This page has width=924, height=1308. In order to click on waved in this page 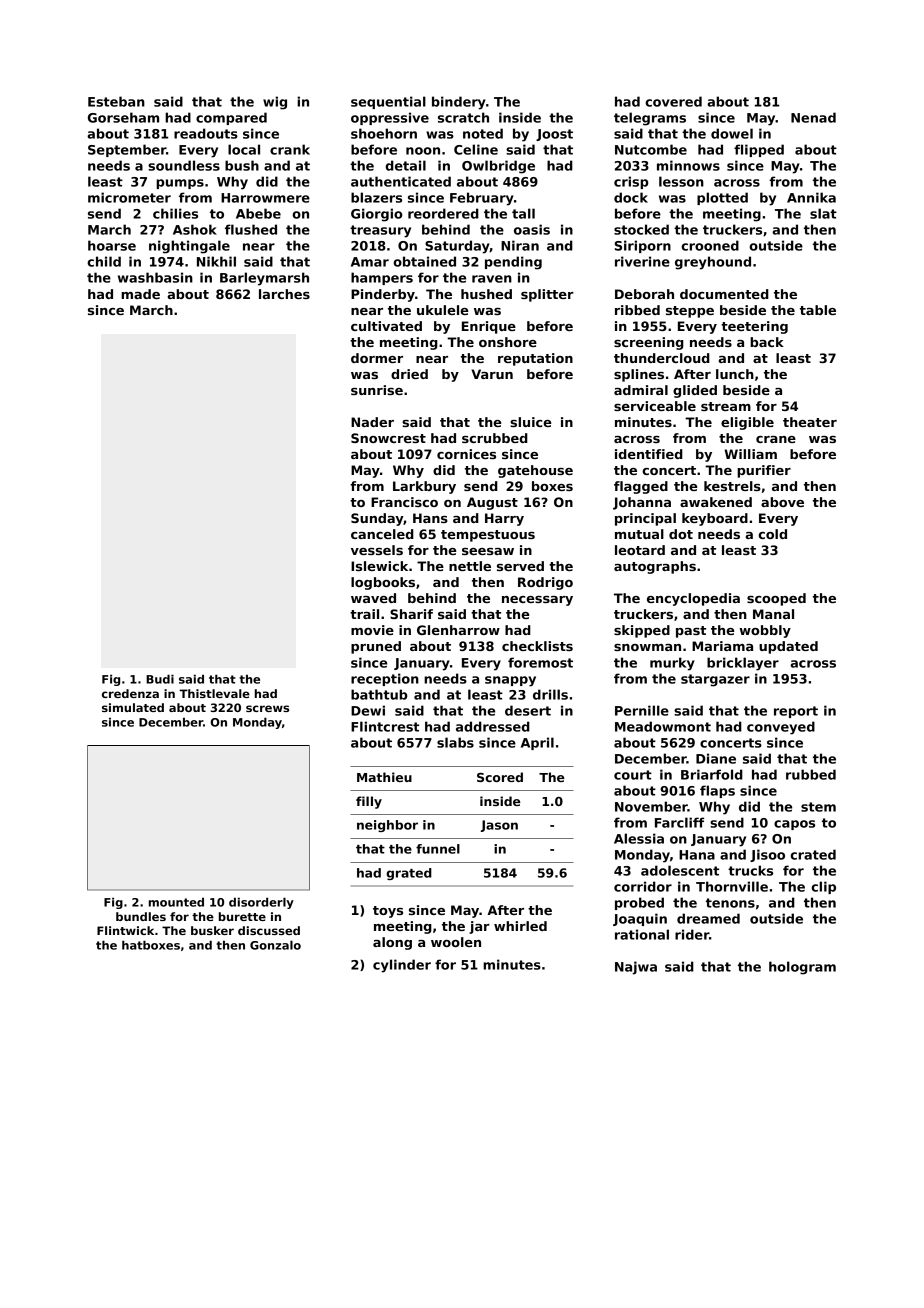, I will do `click(373, 598)`.
